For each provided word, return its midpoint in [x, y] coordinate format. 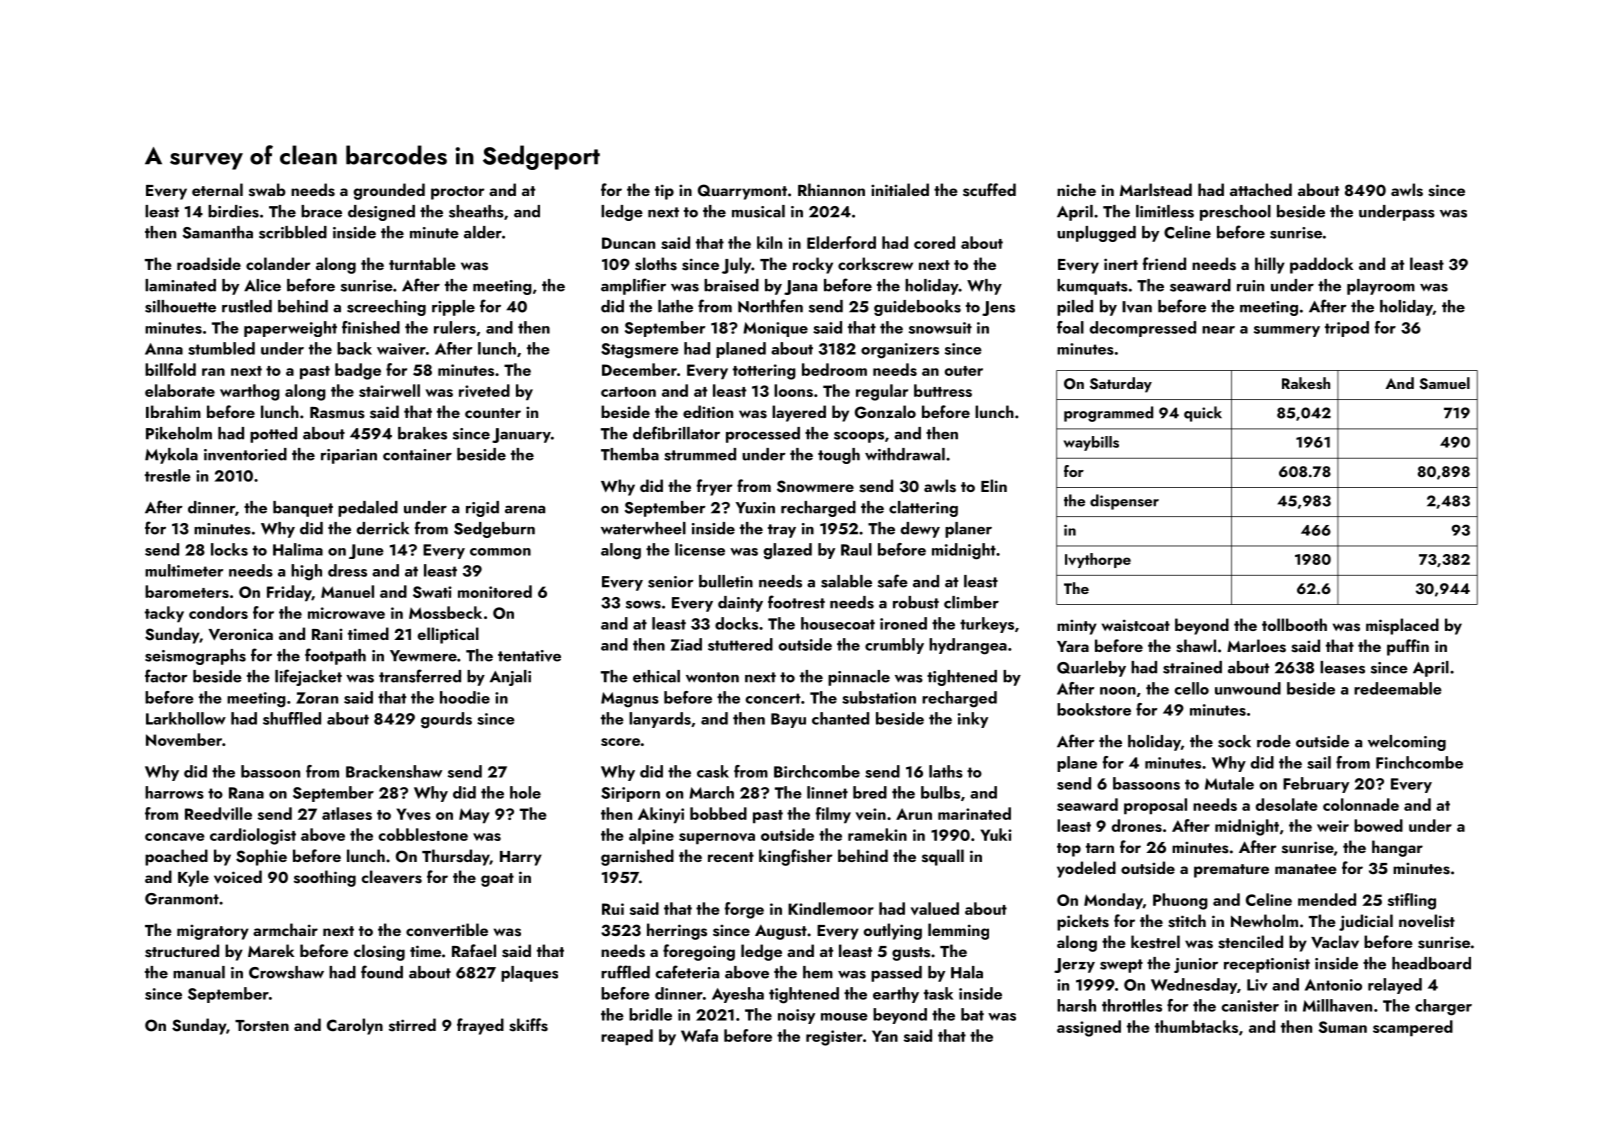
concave [175, 837]
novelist [1427, 921]
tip [664, 192]
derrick [383, 528]
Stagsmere [640, 351]
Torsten [262, 1026]
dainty [740, 604]
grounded [389, 191]
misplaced [1402, 626]
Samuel [1444, 383]
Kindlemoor [831, 908]
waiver [401, 349]
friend [1164, 263]
